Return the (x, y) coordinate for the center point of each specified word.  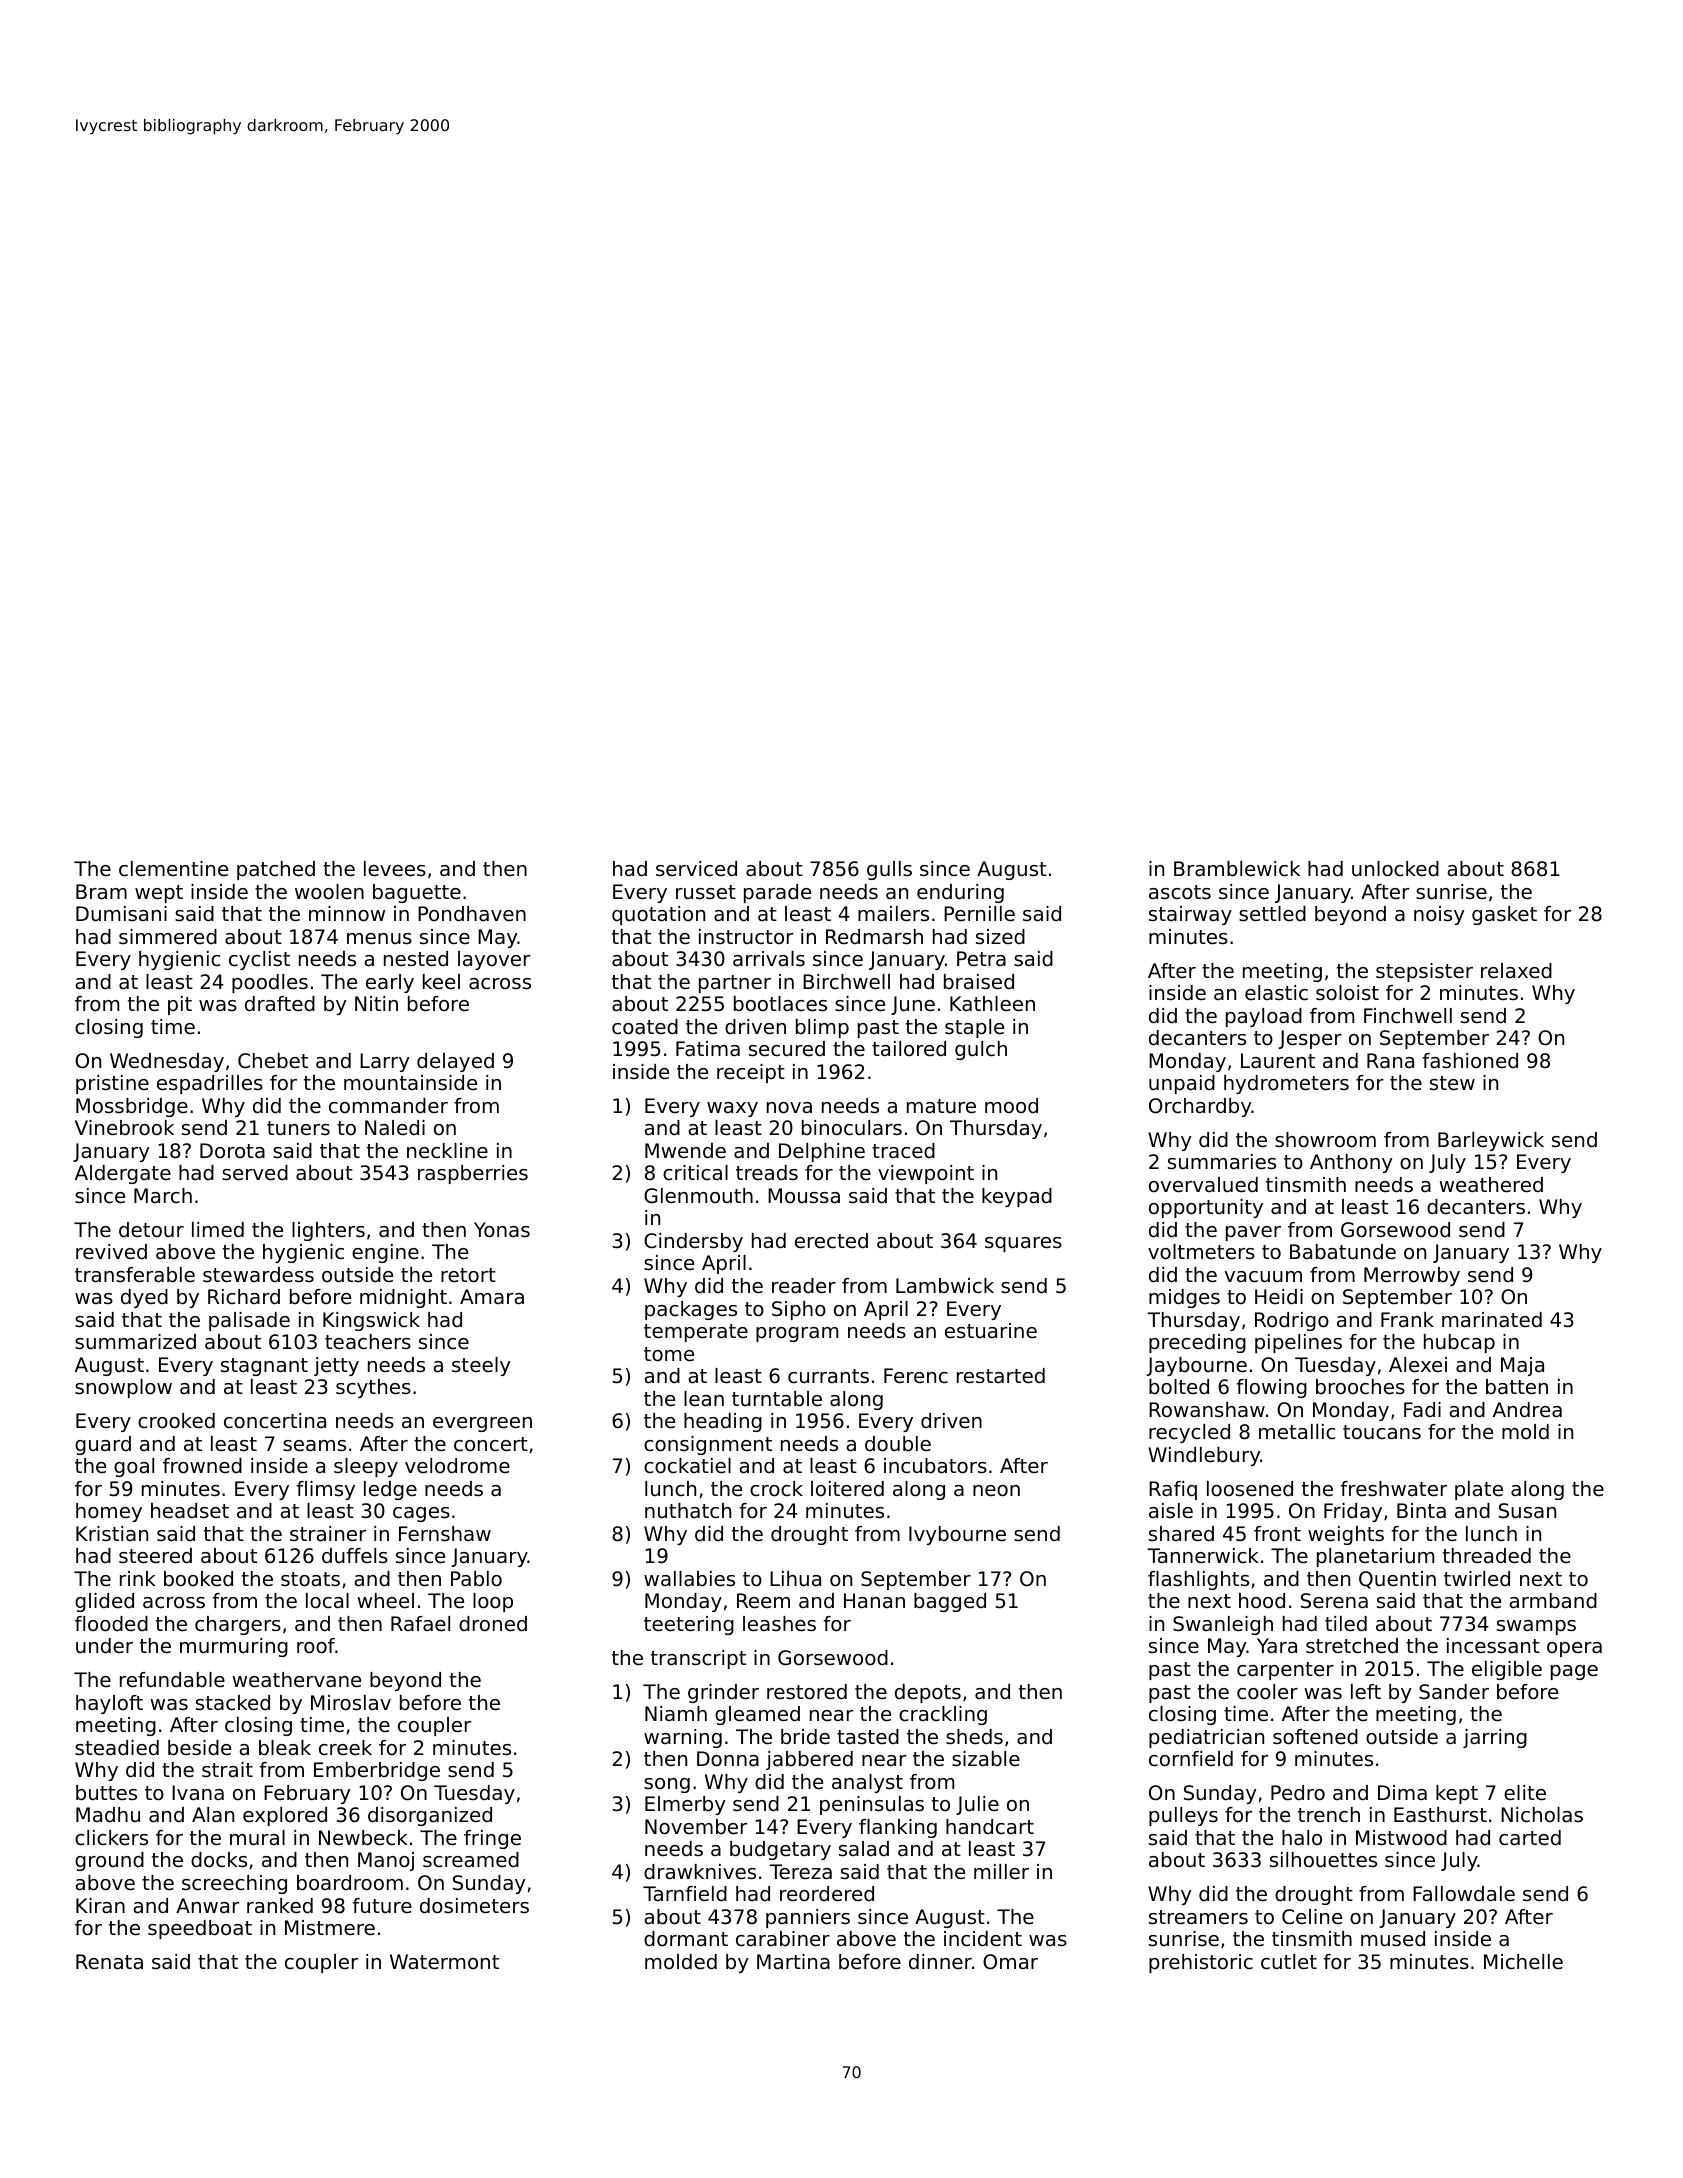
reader (804, 1286)
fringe (492, 1839)
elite (1525, 1793)
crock (776, 1489)
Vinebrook (124, 1128)
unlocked (1395, 869)
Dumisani (121, 914)
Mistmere (330, 1928)
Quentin (1397, 1580)
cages (421, 1514)
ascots (1180, 892)
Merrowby (1412, 1276)
